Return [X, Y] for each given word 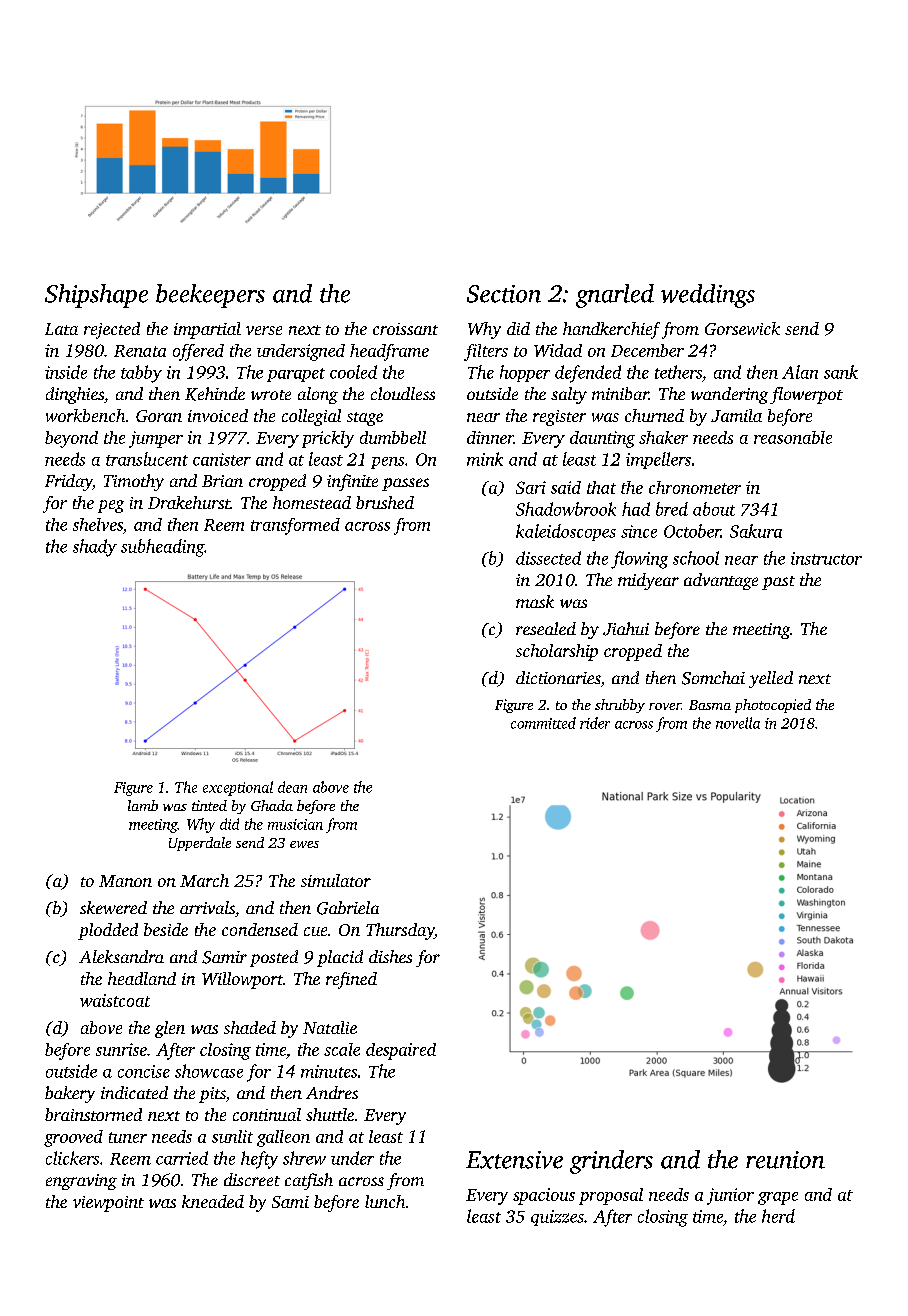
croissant [405, 329]
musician [295, 824]
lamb [143, 805]
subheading [162, 548]
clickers [72, 1158]
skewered [113, 907]
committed [543, 723]
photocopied [773, 706]
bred [672, 509]
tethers [678, 372]
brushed [385, 502]
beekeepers [210, 296]
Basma [710, 705]
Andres [332, 1092]
